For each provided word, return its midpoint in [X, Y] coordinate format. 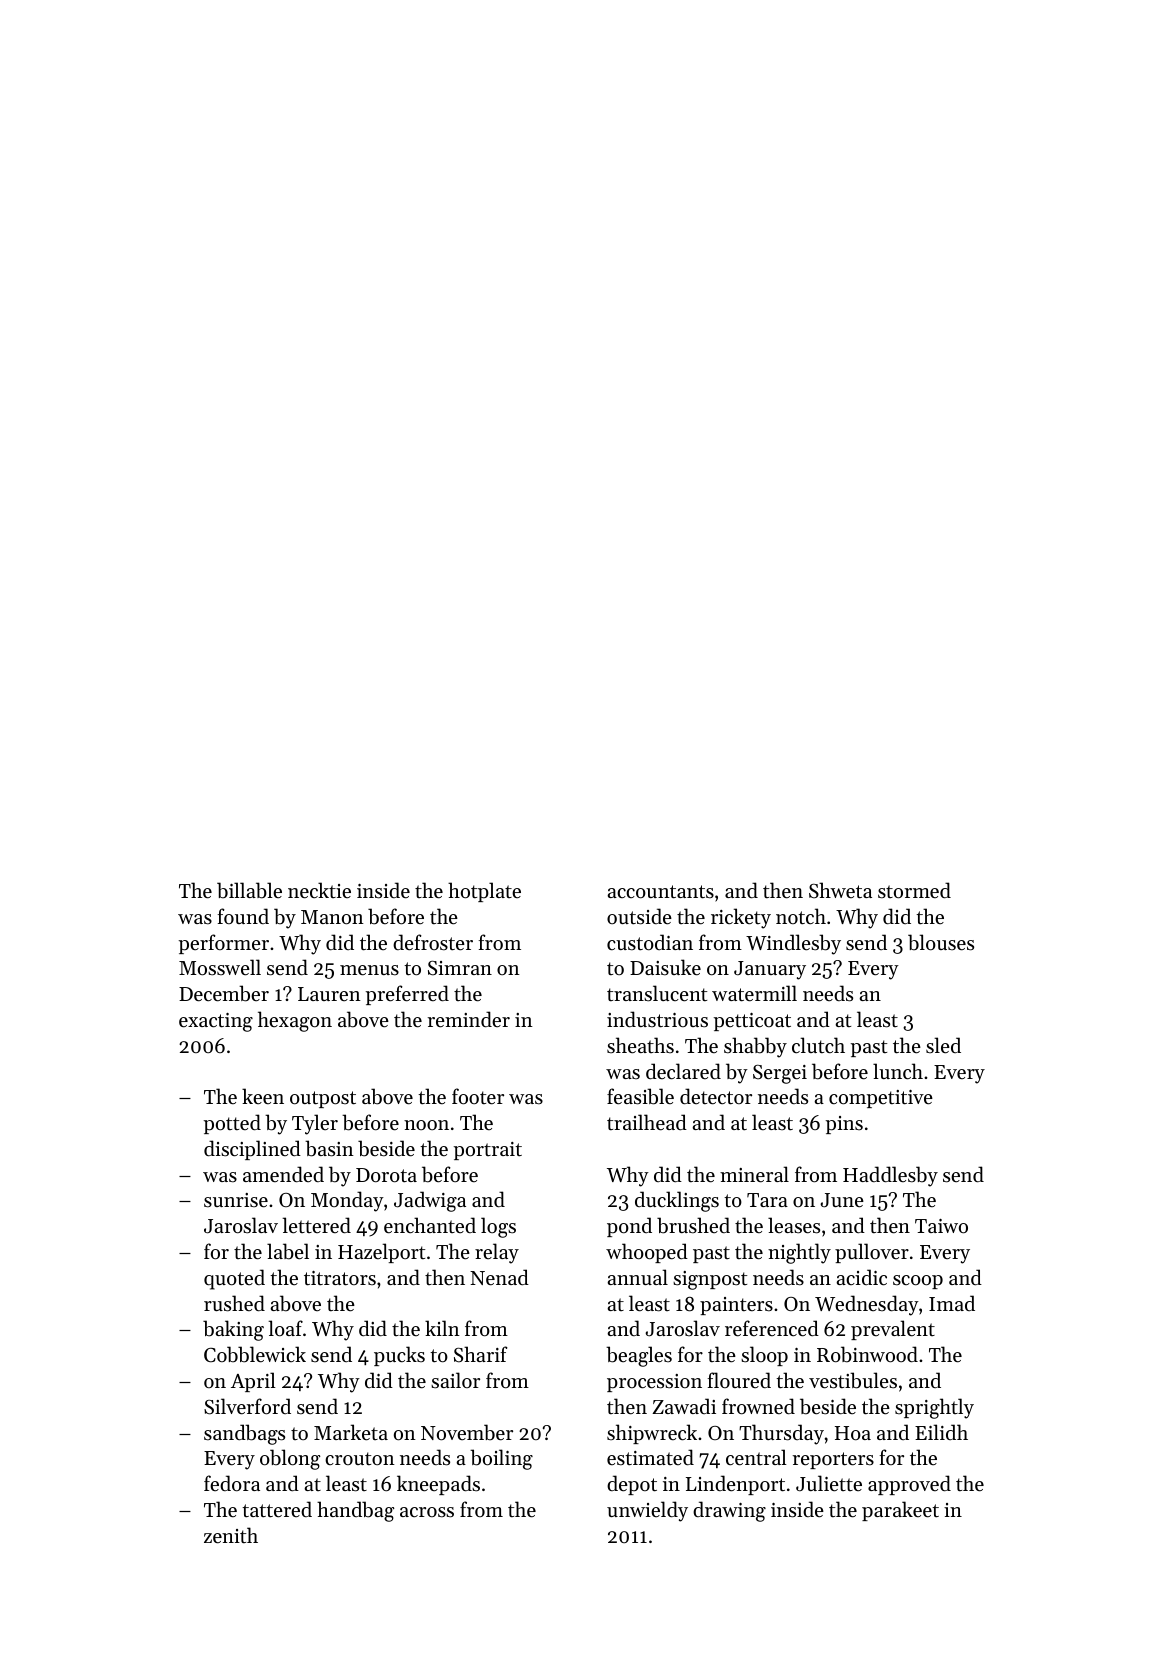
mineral [754, 1174]
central [756, 1457]
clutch [818, 1045]
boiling [501, 1459]
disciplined [252, 1150]
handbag [355, 1511]
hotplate [484, 892]
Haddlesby [890, 1176]
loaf [285, 1328]
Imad [952, 1303]
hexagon [295, 1021]
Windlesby [793, 944]
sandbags [244, 1434]
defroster [433, 942]
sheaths [640, 1045]
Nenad [499, 1277]
